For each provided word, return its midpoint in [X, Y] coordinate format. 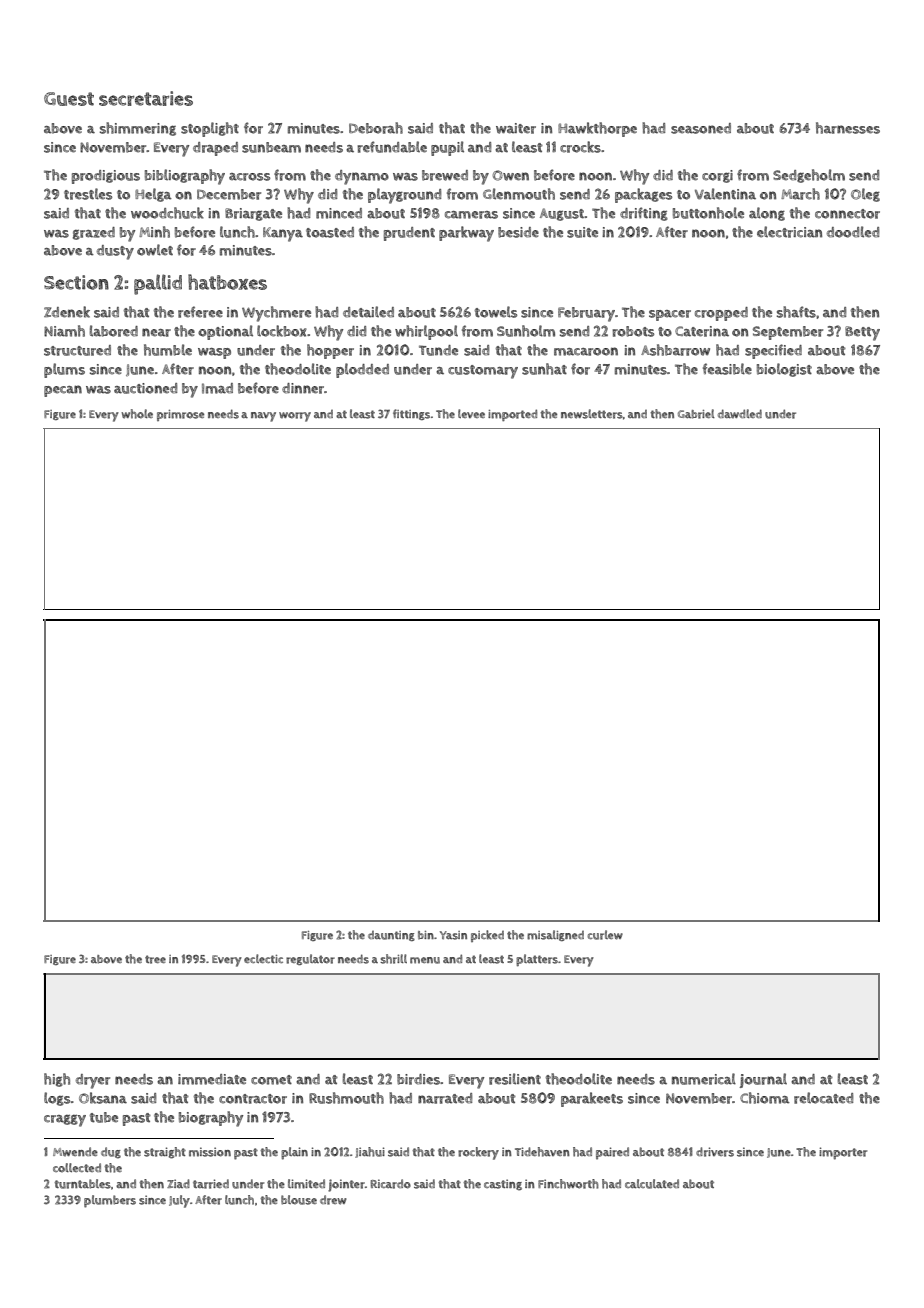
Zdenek [67, 312]
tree [155, 959]
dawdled [740, 414]
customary [483, 372]
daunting [391, 936]
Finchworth [568, 1184]
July [179, 1201]
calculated [652, 1184]
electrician [789, 232]
